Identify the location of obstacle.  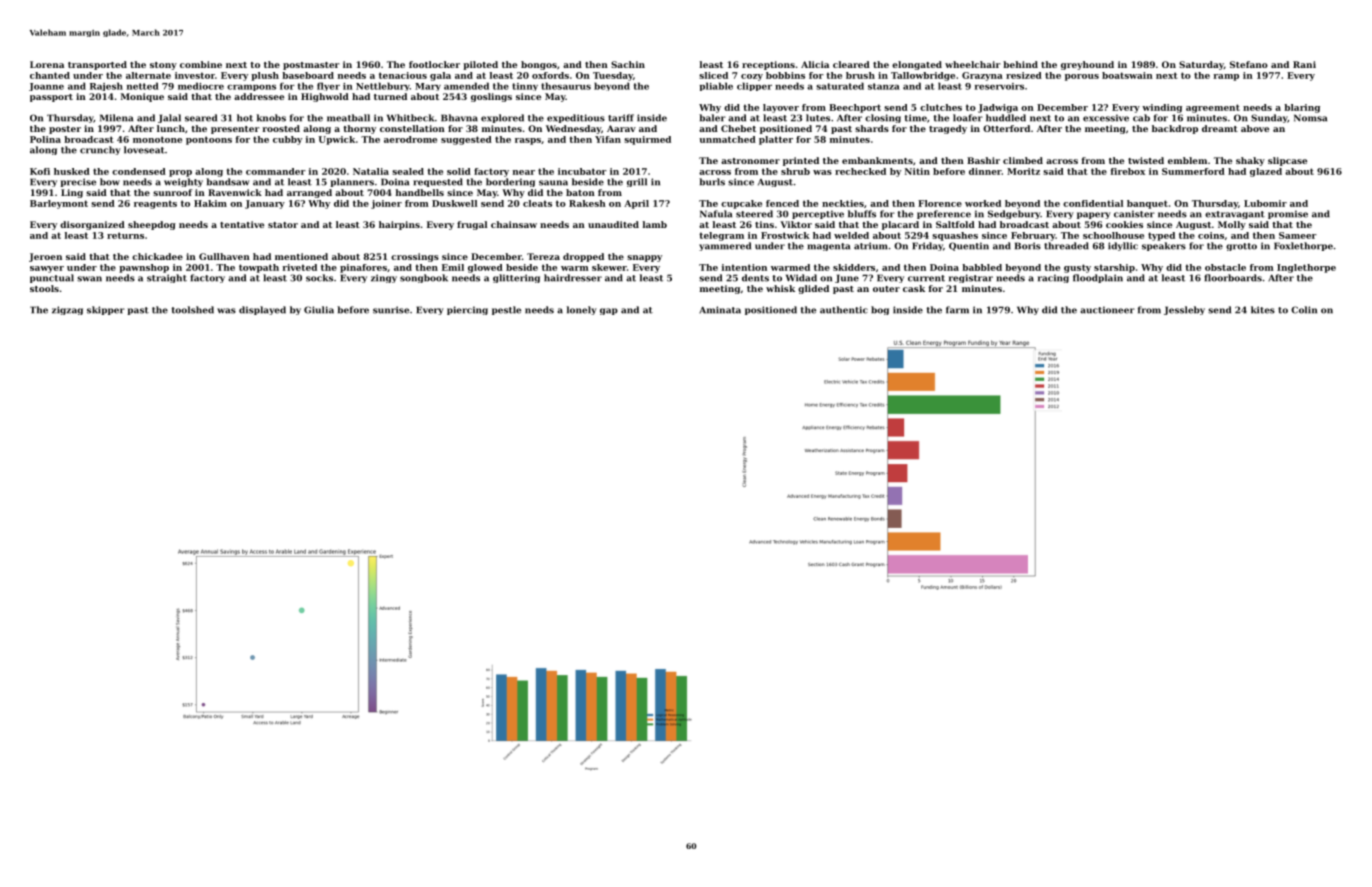
(1225, 267).
